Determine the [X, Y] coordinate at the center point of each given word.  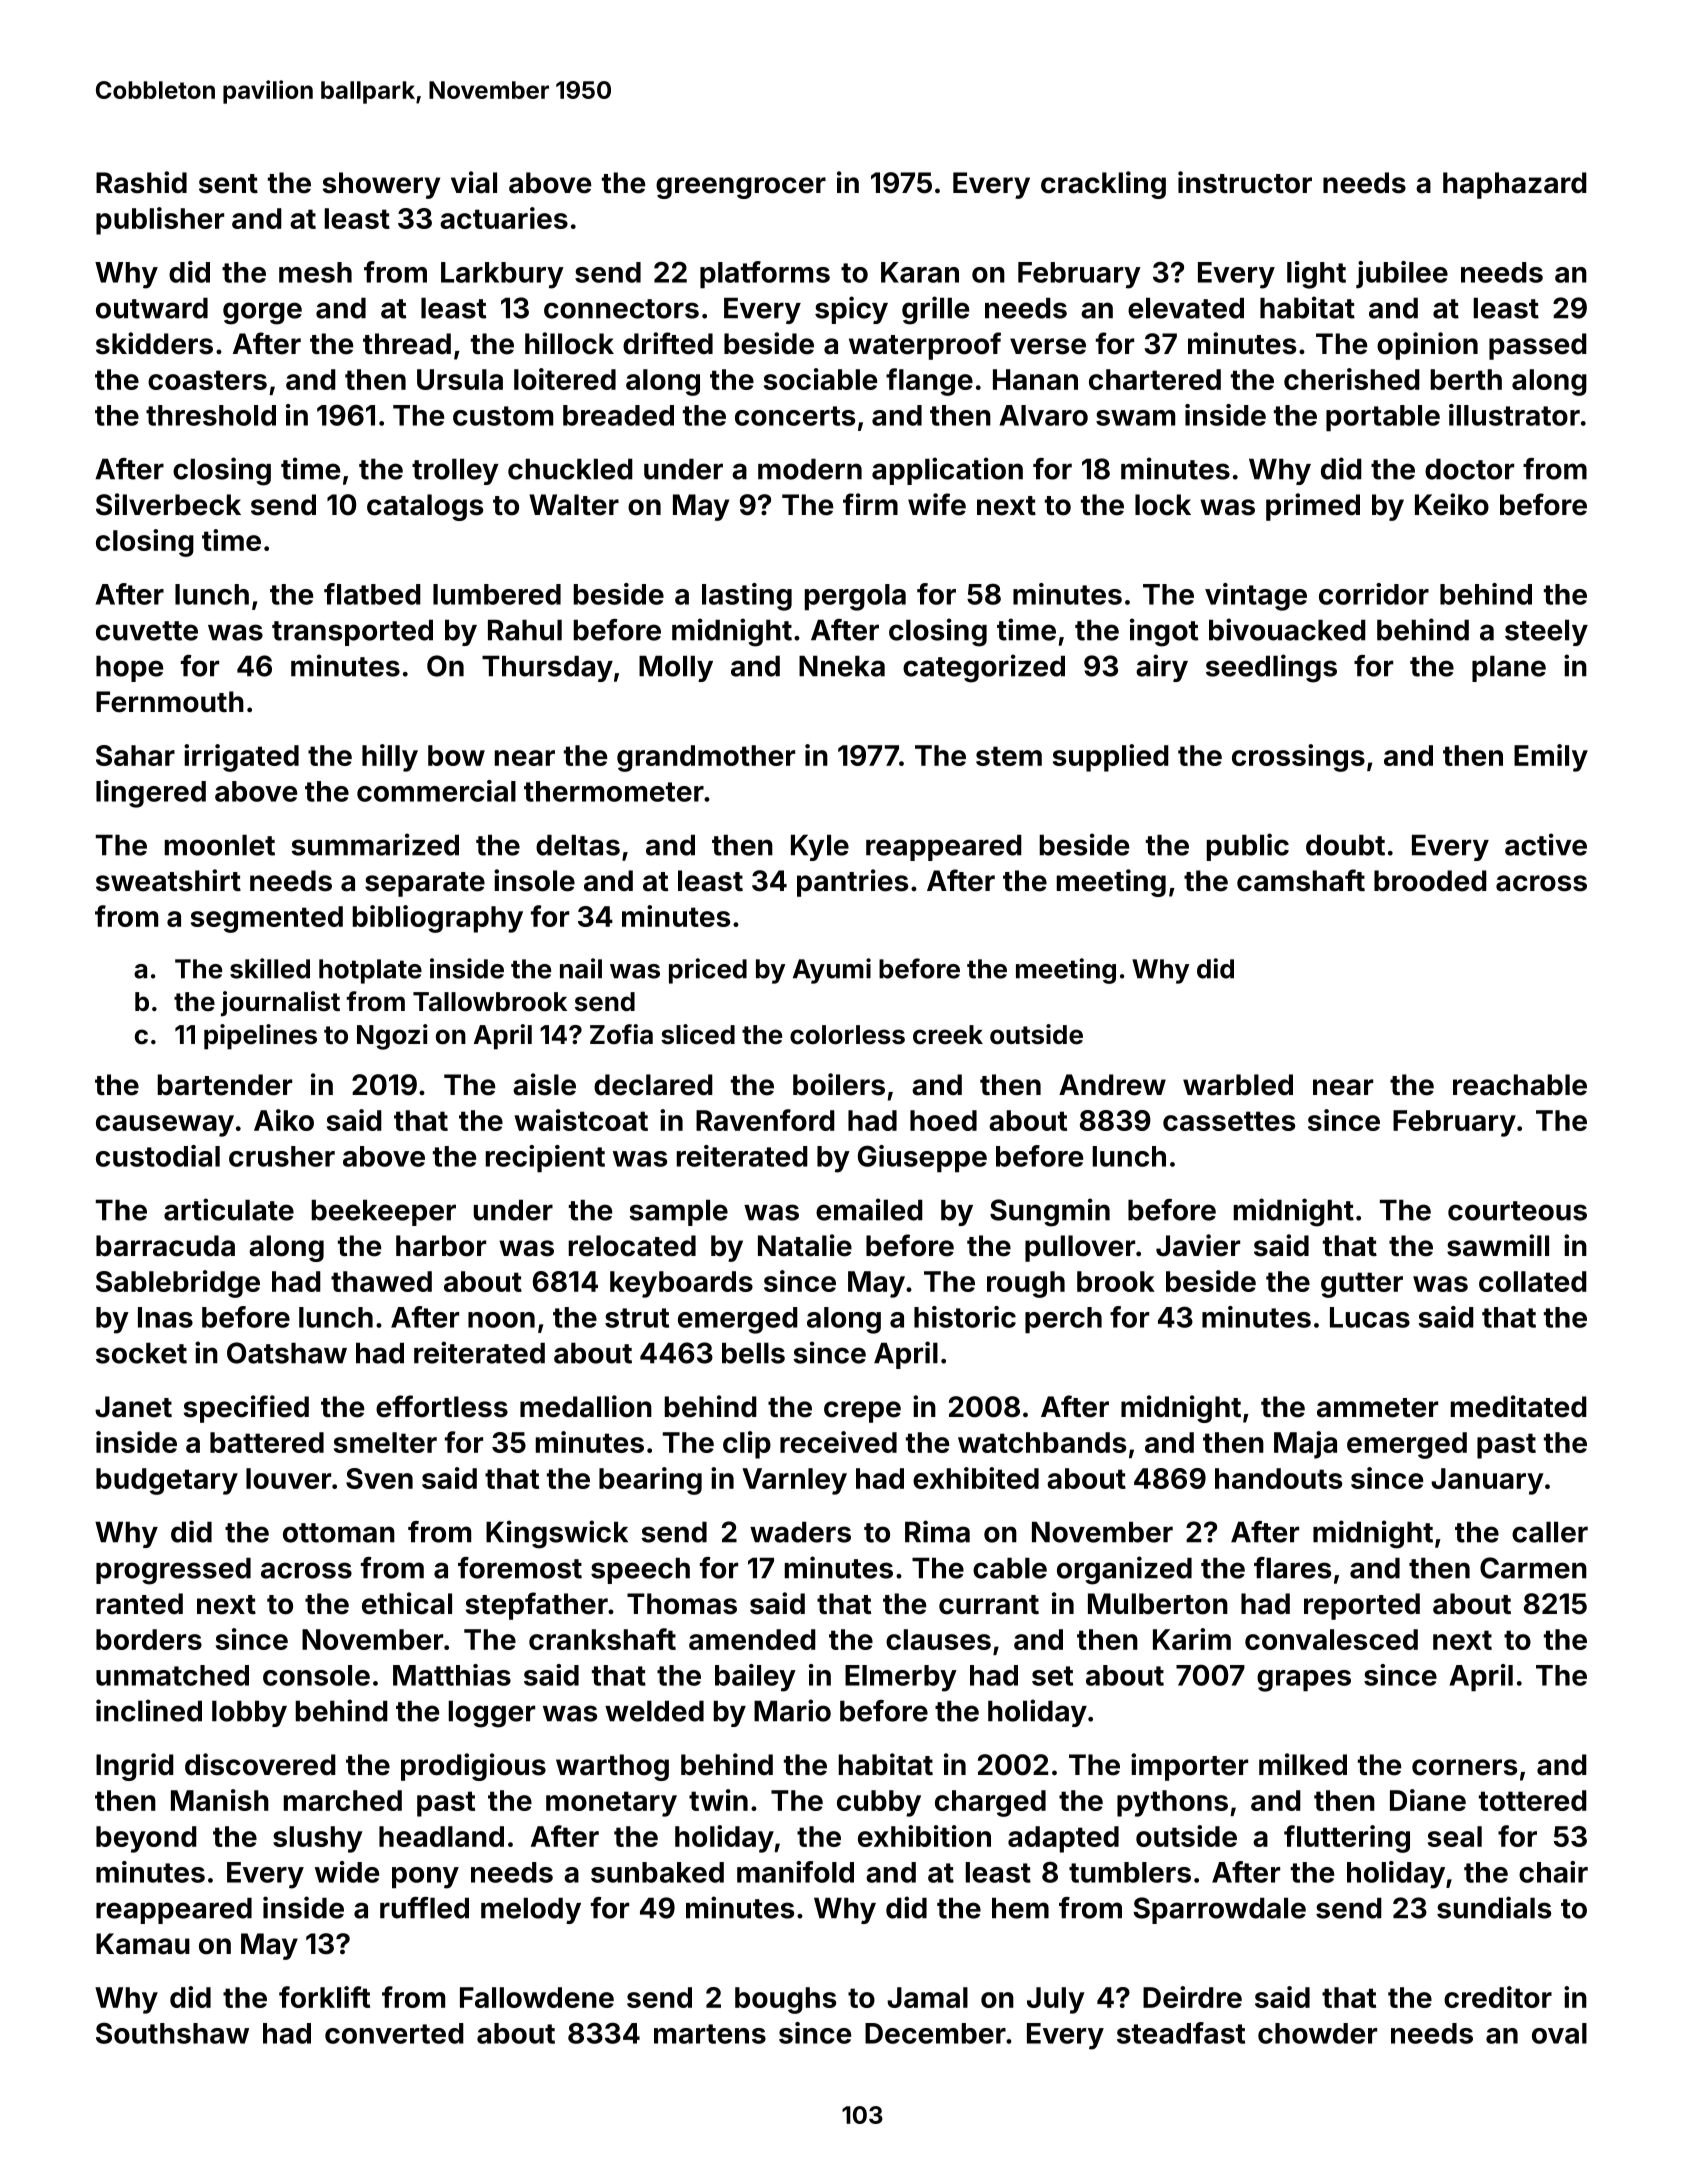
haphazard [1515, 185]
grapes [1304, 1681]
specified [246, 1409]
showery [381, 185]
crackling [1103, 185]
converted [394, 2033]
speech [640, 1570]
